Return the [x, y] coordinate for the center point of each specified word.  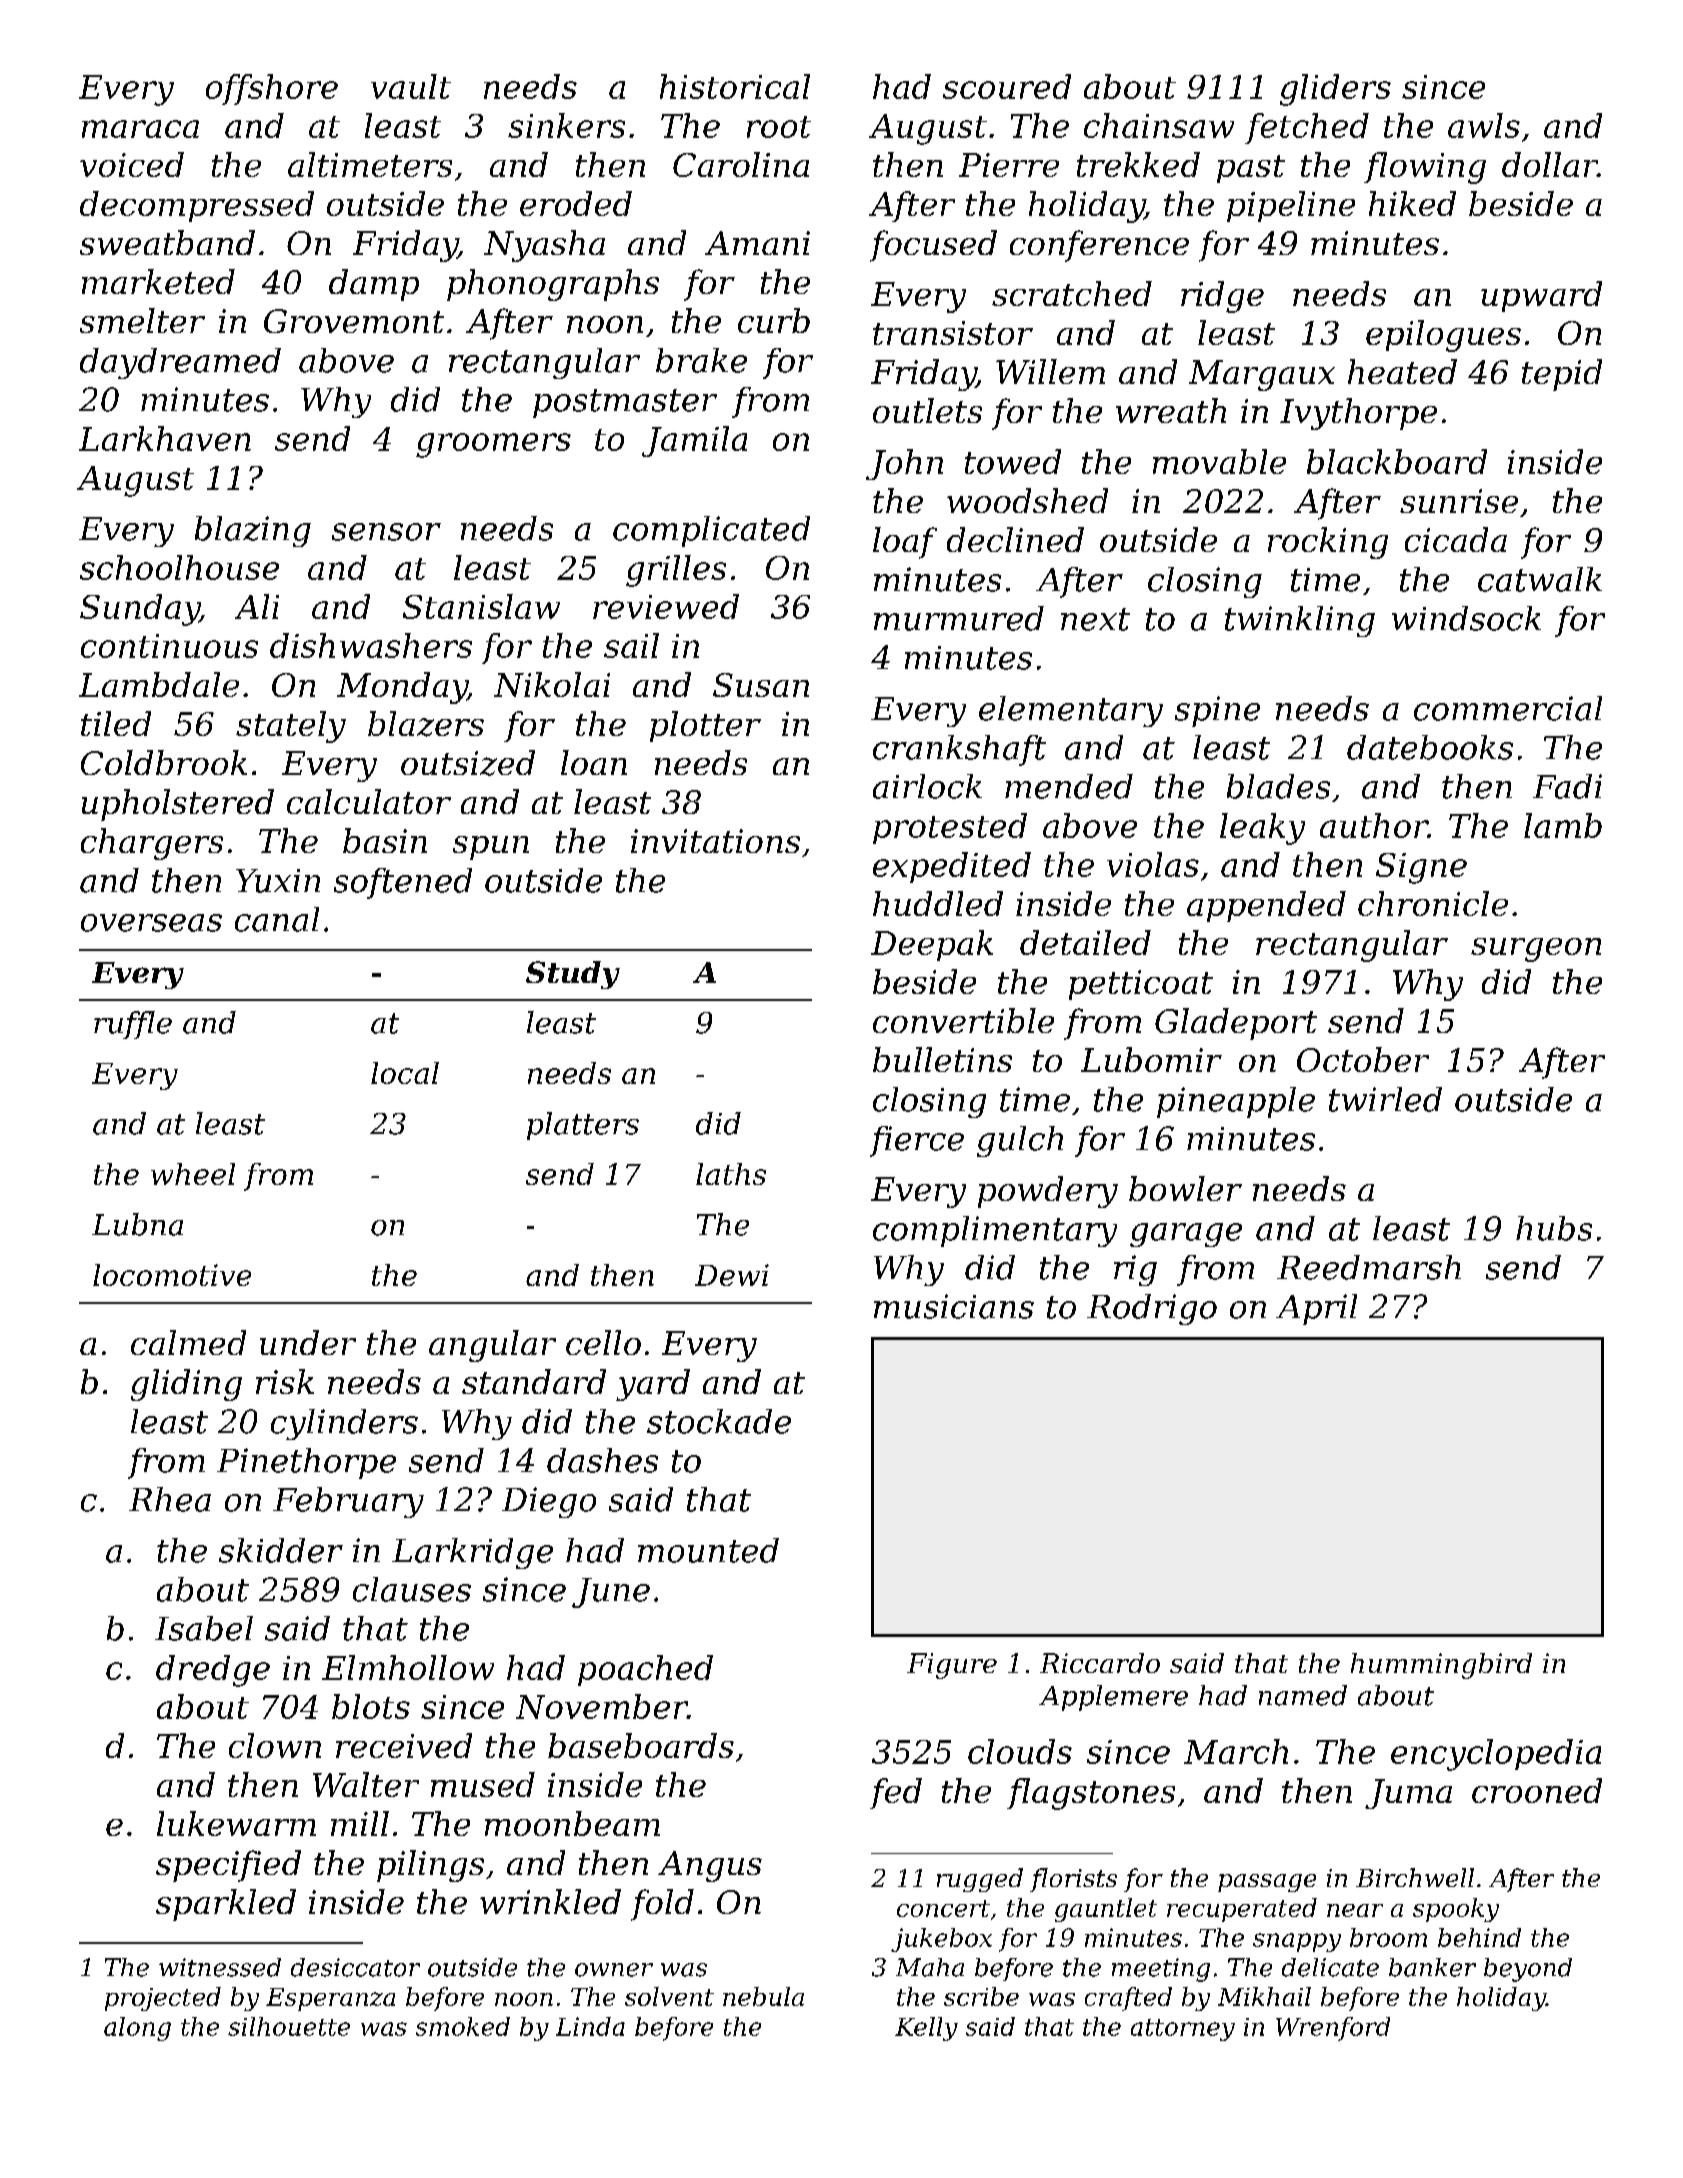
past [1251, 169]
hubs [1554, 1228]
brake [701, 360]
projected [163, 1999]
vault [411, 86]
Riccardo [1100, 1663]
